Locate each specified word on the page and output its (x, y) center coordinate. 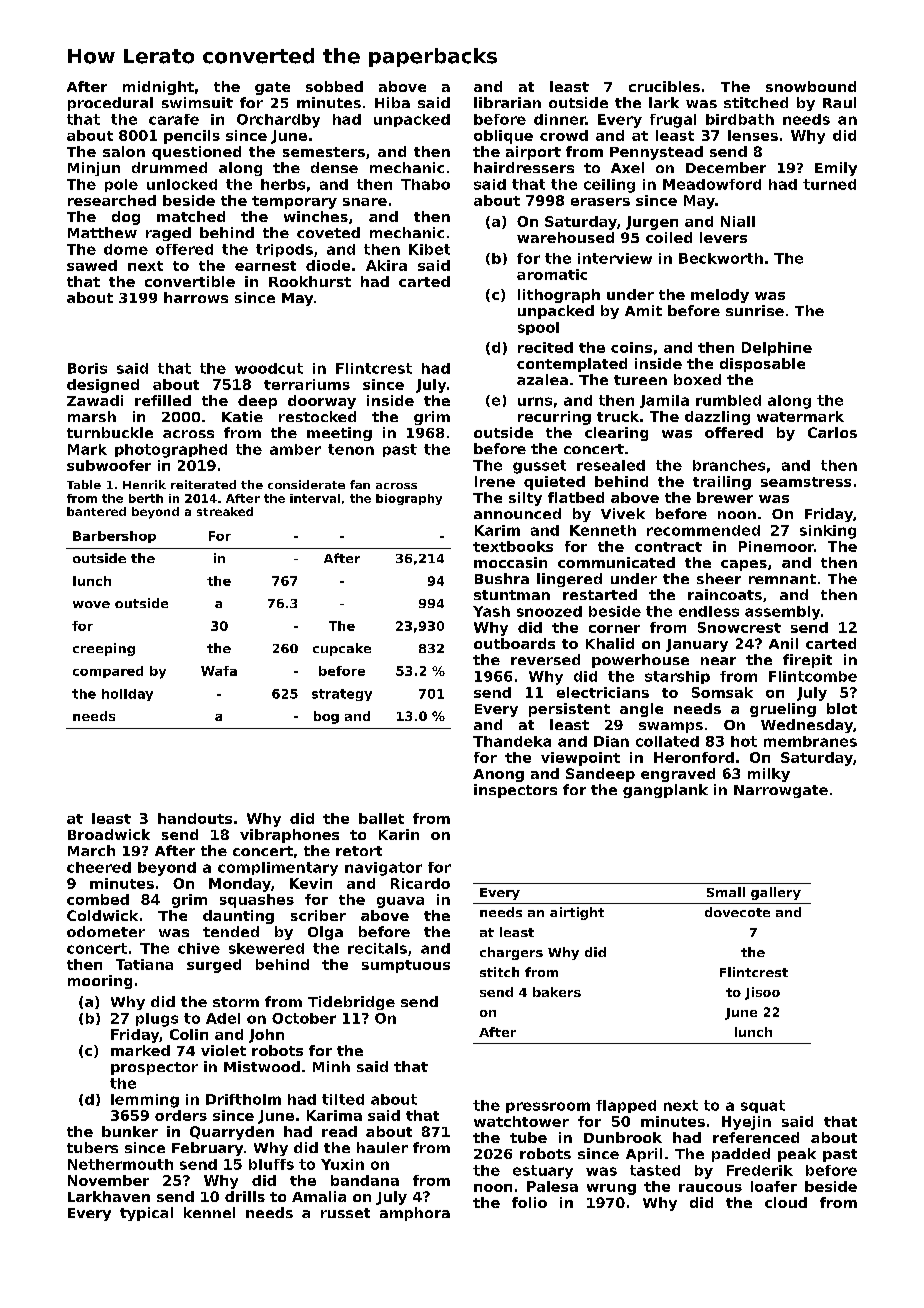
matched (191, 216)
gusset (539, 467)
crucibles (664, 86)
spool (538, 328)
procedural (110, 104)
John (266, 1036)
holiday (127, 695)
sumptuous (406, 966)
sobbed (334, 86)
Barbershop (114, 537)
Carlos (832, 432)
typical (146, 1214)
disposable (762, 365)
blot (842, 708)
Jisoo (762, 993)
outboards (514, 643)
